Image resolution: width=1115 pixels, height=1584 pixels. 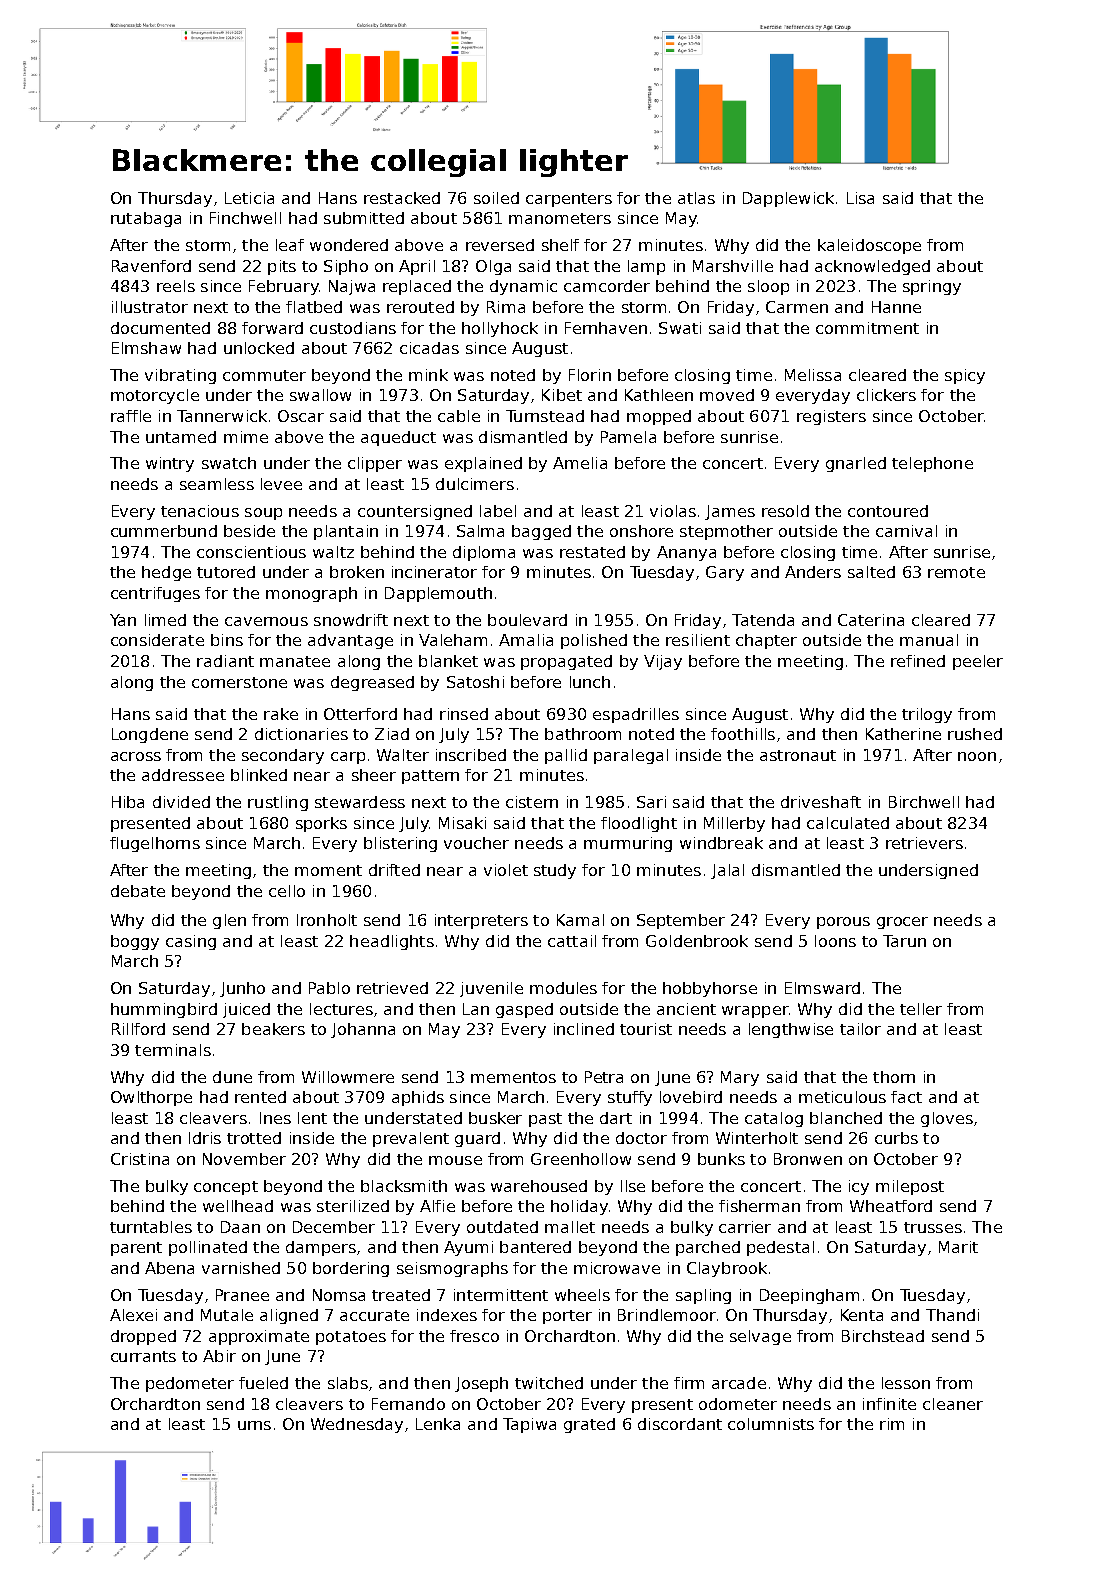 I want to click on Lisa, so click(x=860, y=198).
